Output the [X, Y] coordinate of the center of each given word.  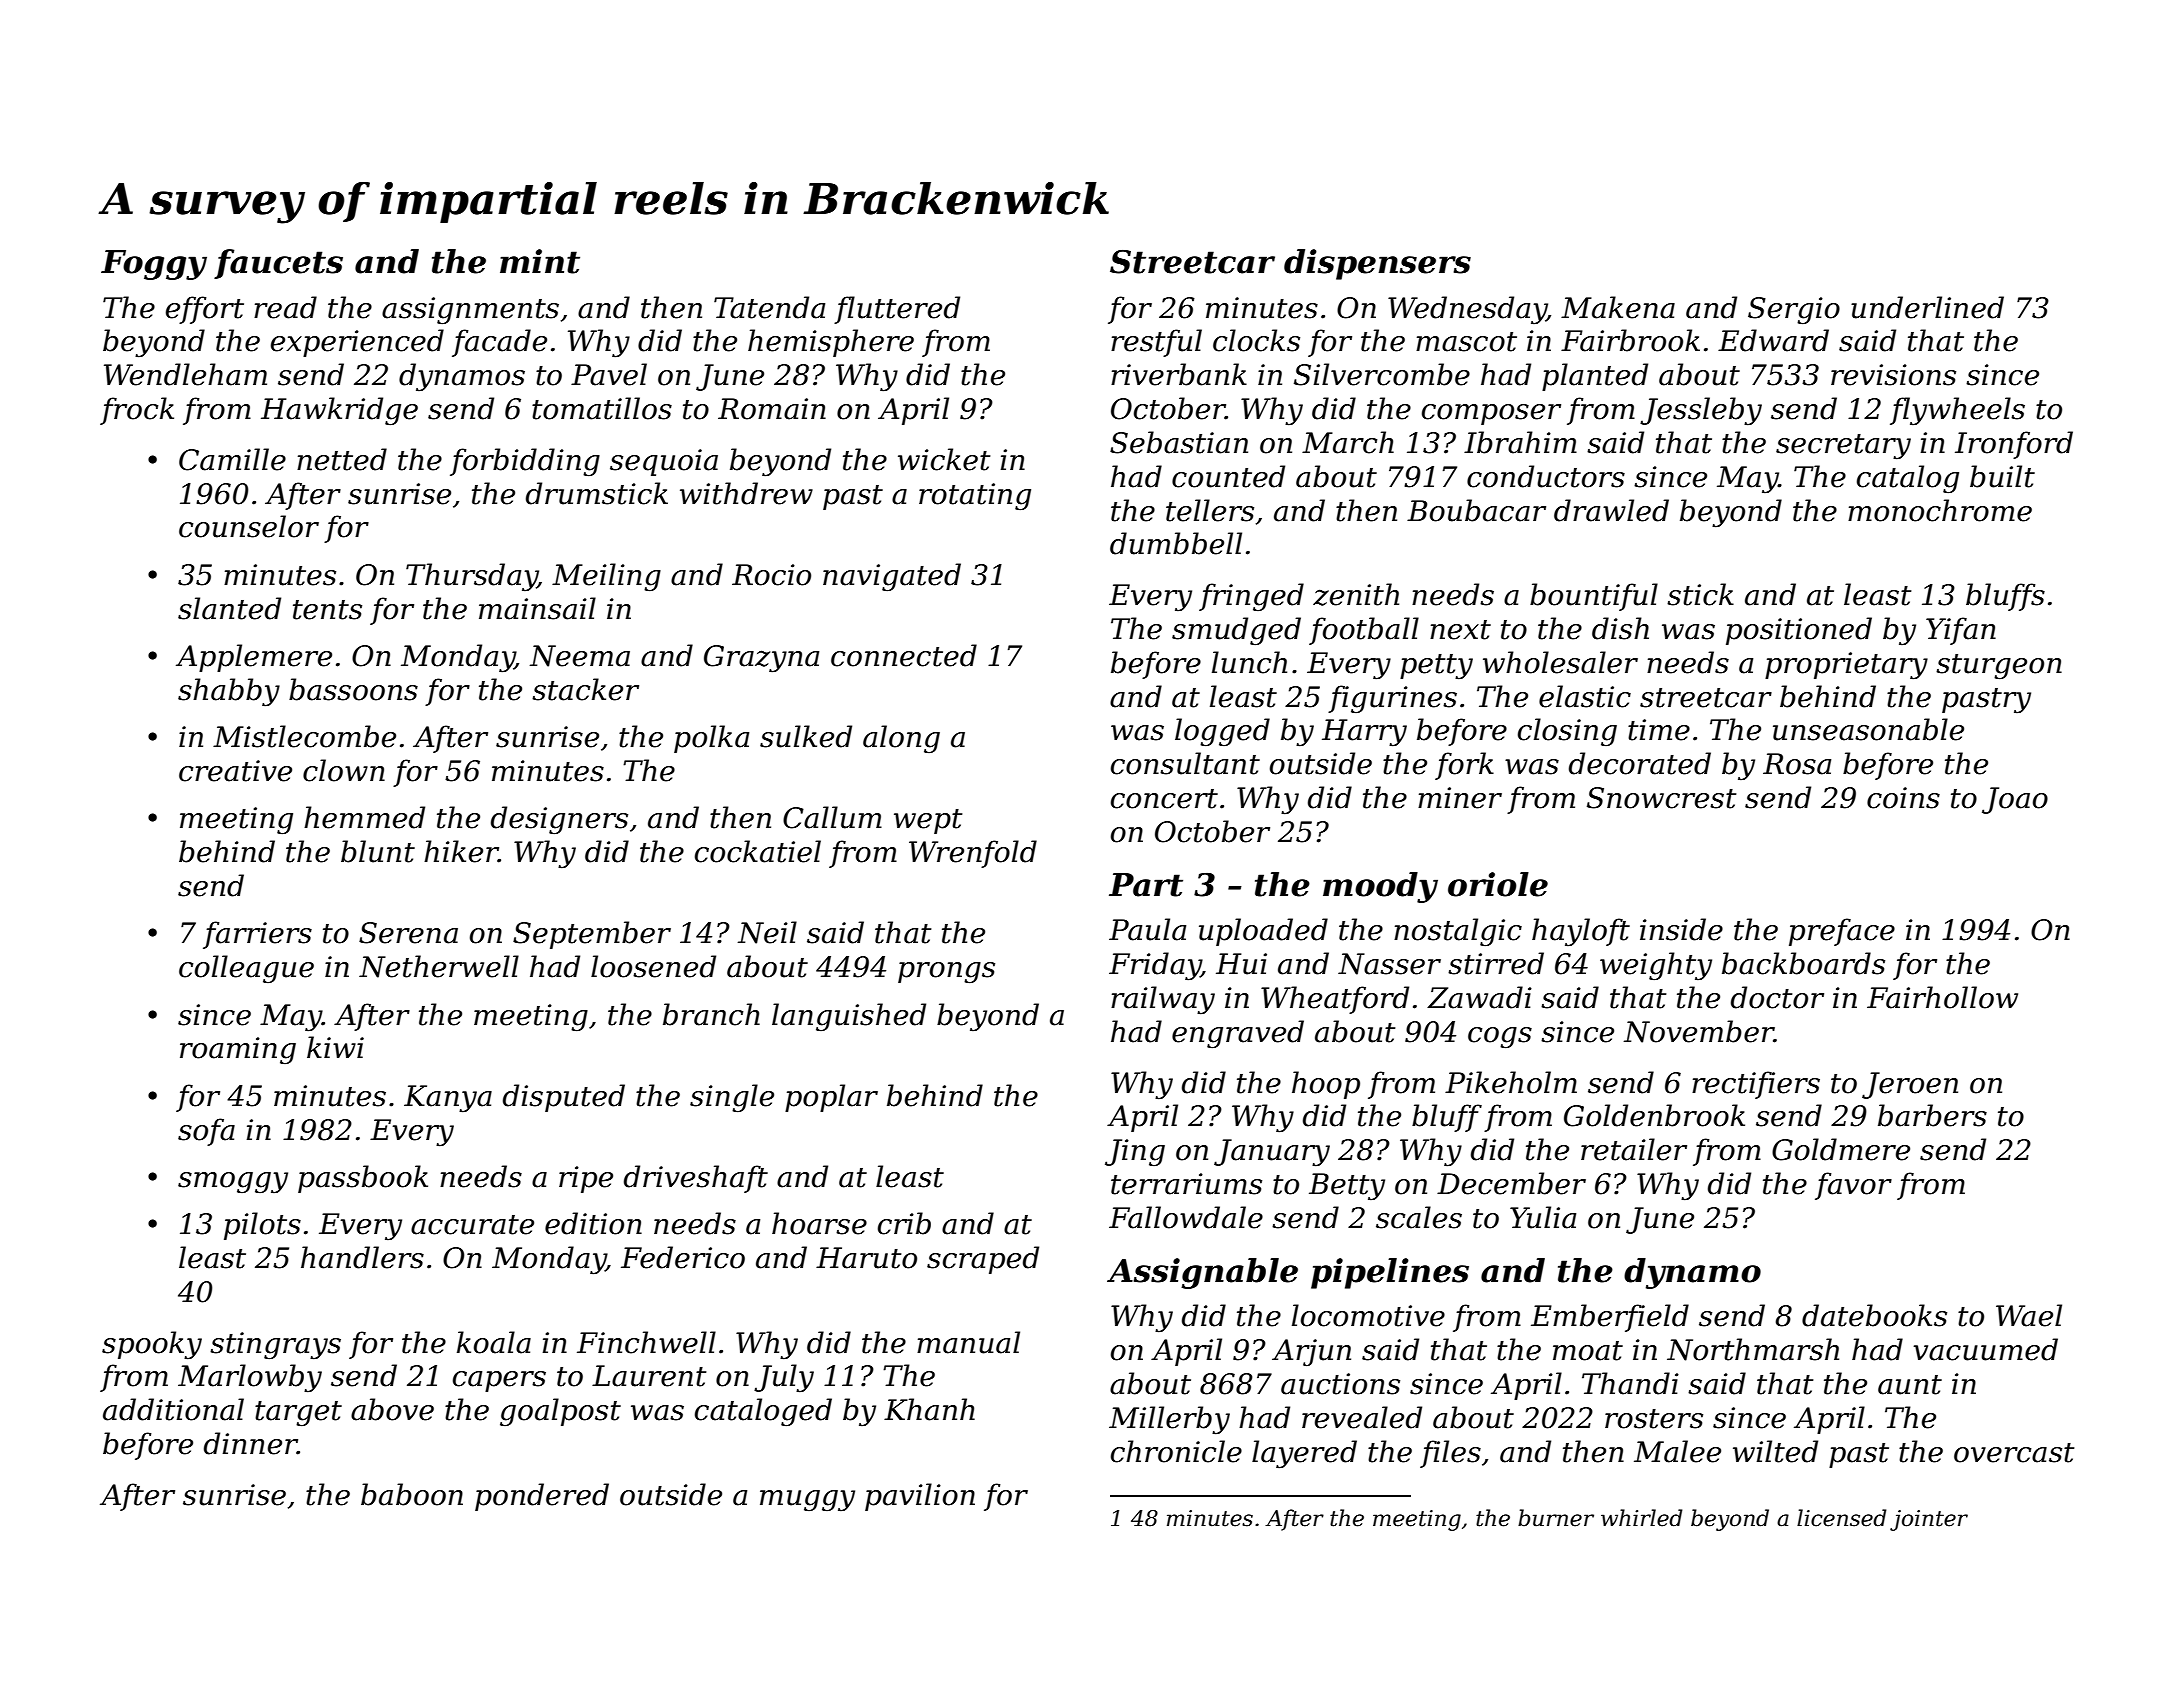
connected [904, 655]
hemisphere [831, 343]
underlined [1927, 307]
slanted [229, 608]
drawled [1611, 510]
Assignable [1202, 1273]
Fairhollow [1942, 997]
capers [499, 1381]
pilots [262, 1226]
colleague [246, 969]
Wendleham [185, 374]
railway [1163, 1000]
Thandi [1630, 1383]
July [784, 1378]
